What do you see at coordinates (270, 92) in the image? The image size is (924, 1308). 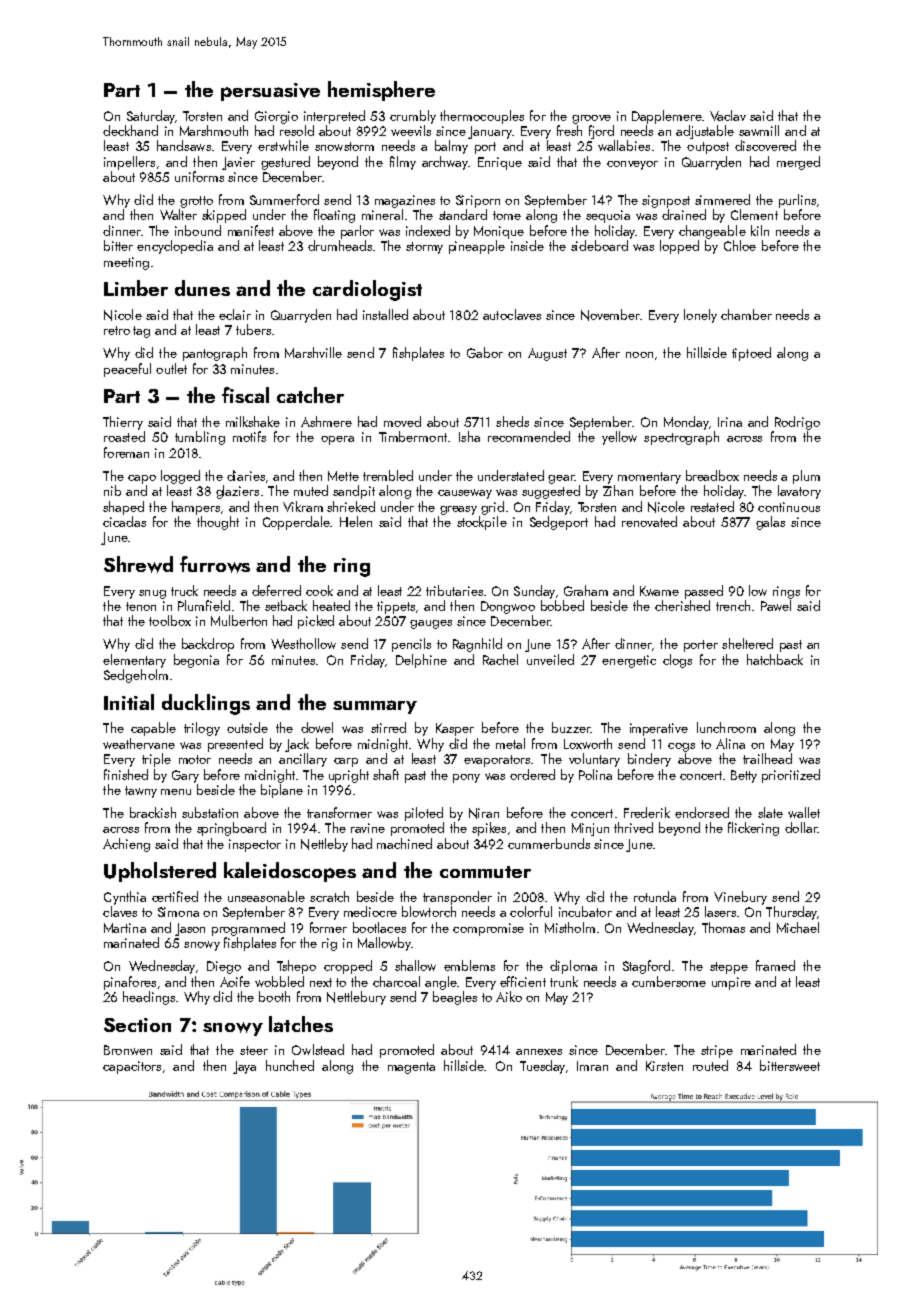 I see `persuasive` at bounding box center [270, 92].
